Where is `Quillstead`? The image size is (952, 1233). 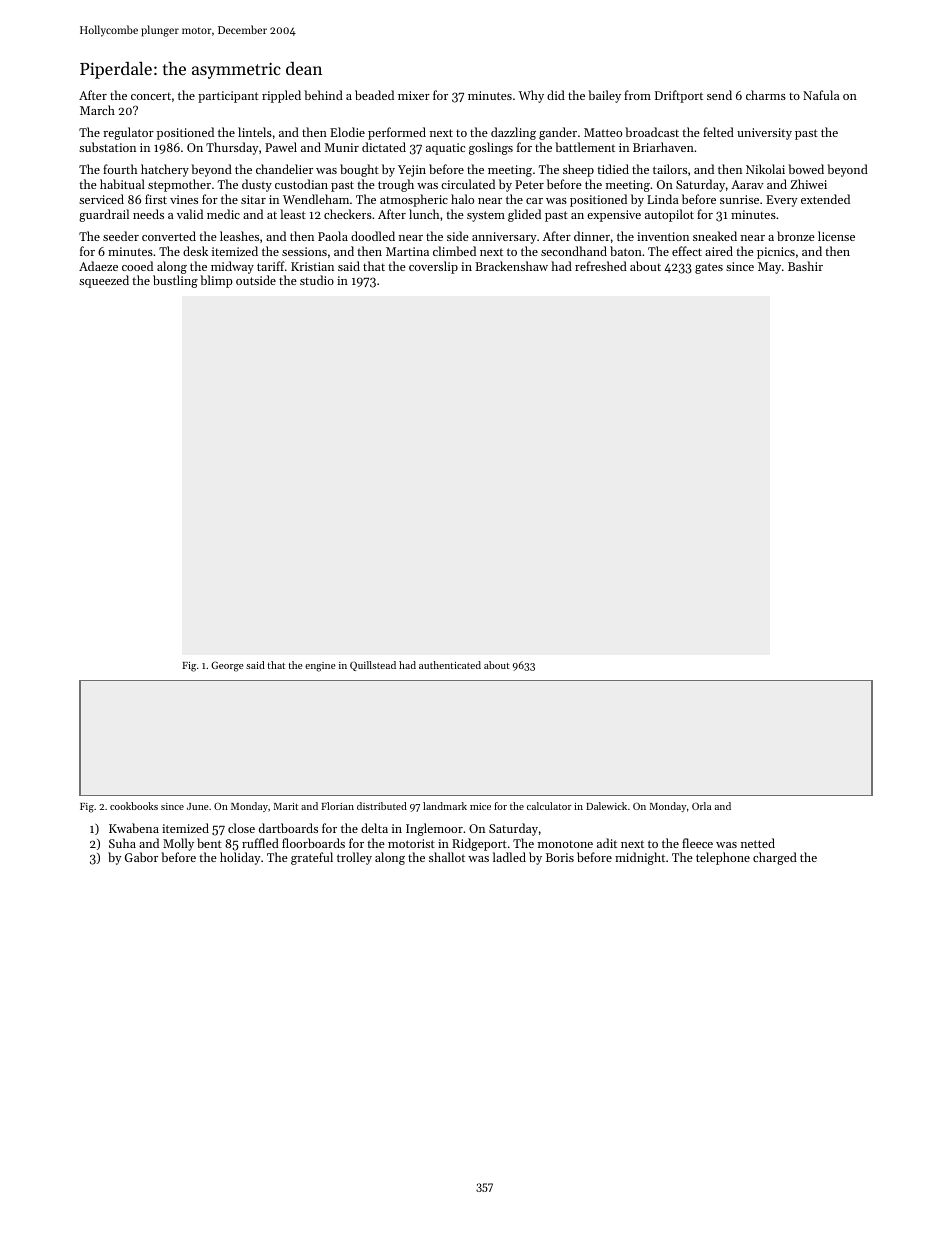
Quillstead is located at coordinates (373, 666).
